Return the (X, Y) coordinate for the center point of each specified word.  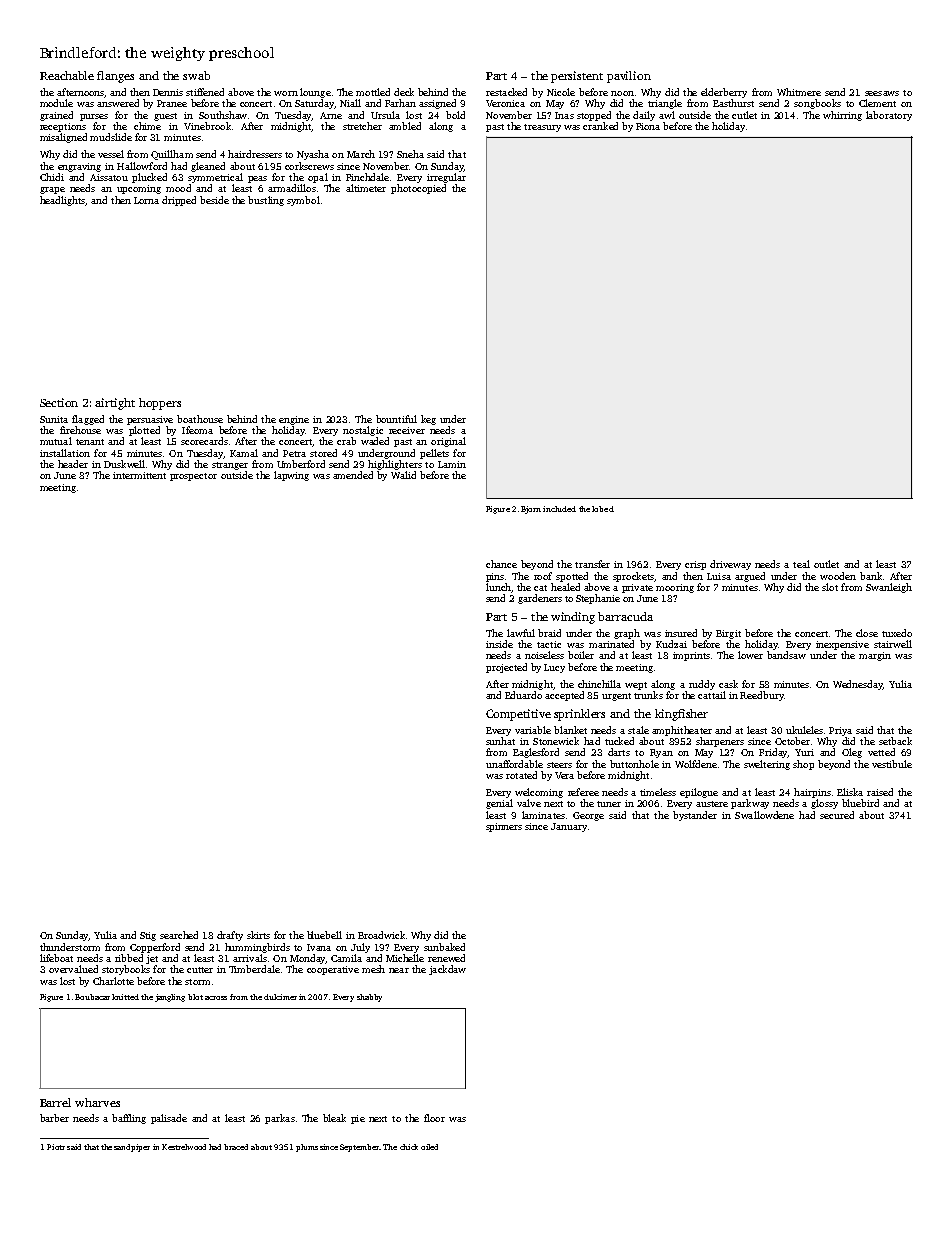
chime (147, 126)
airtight (115, 404)
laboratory (889, 116)
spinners (504, 827)
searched (179, 935)
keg (428, 420)
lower (750, 655)
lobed (603, 509)
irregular (446, 178)
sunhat (500, 741)
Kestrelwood (184, 1147)
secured (837, 815)
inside (499, 644)
